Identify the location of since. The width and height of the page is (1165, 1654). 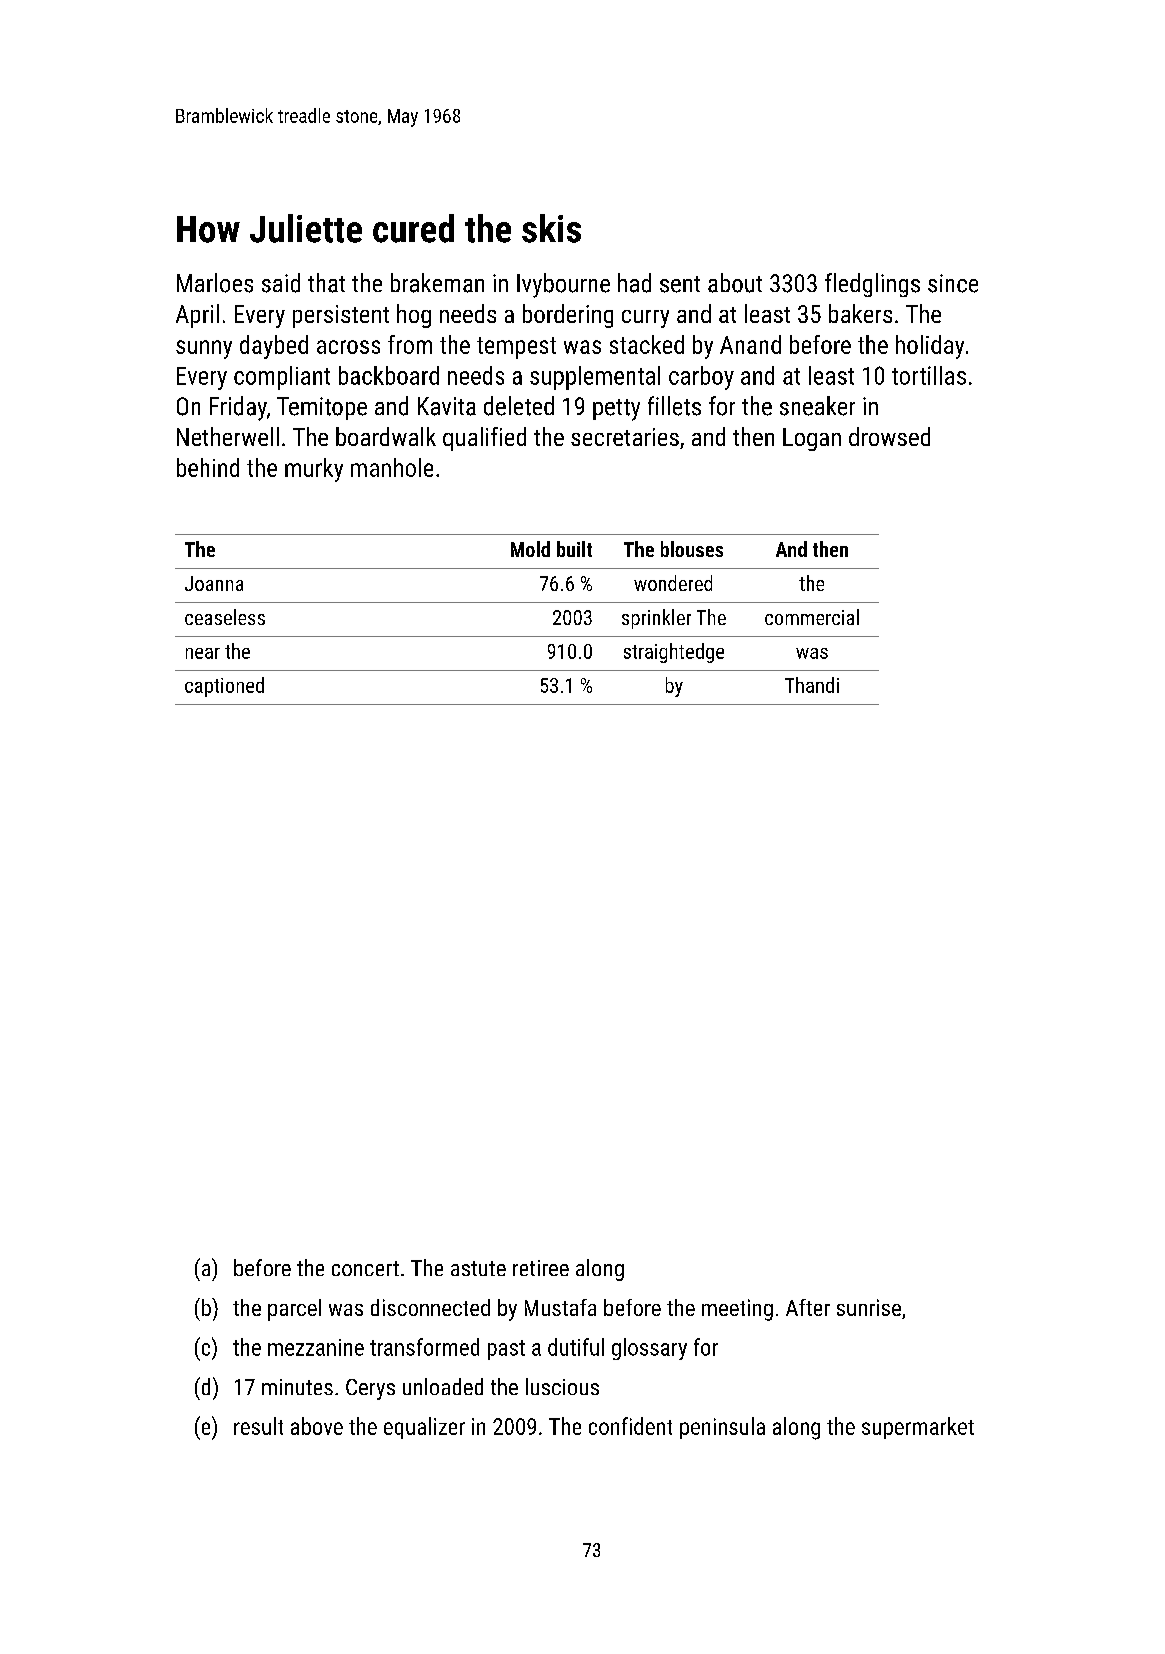
(953, 283).
